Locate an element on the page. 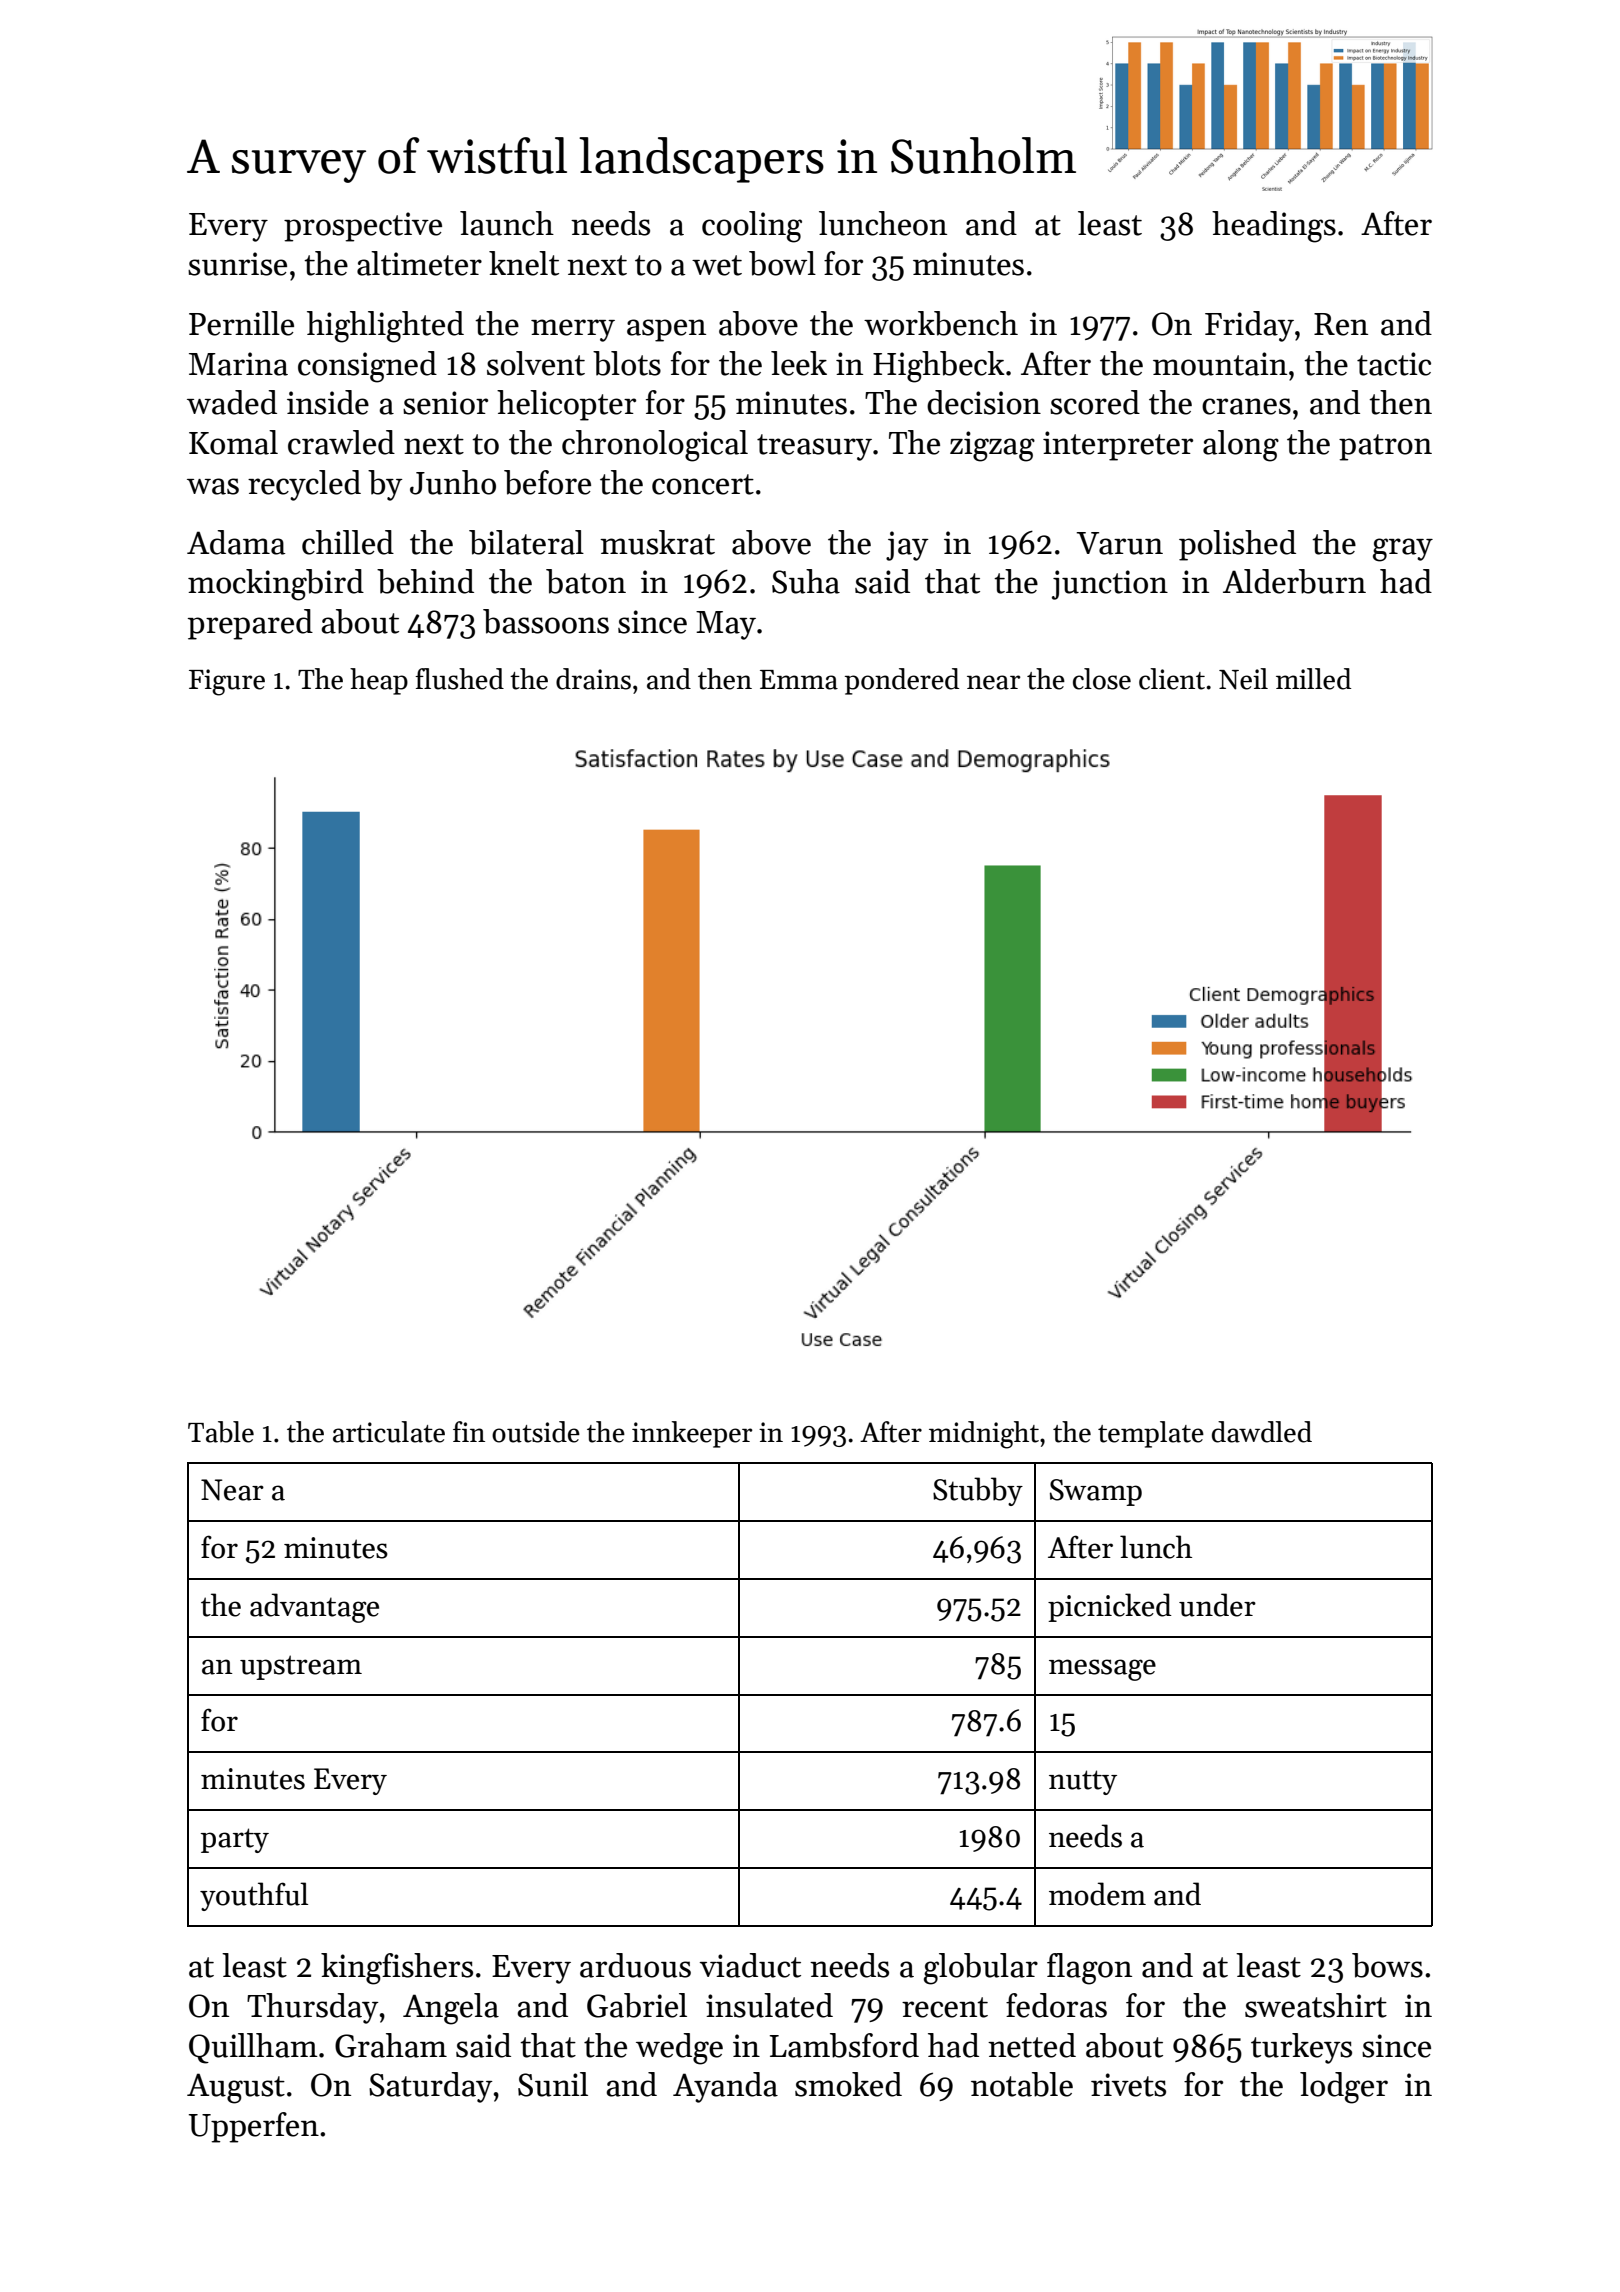  Ayanda is located at coordinates (725, 2087).
